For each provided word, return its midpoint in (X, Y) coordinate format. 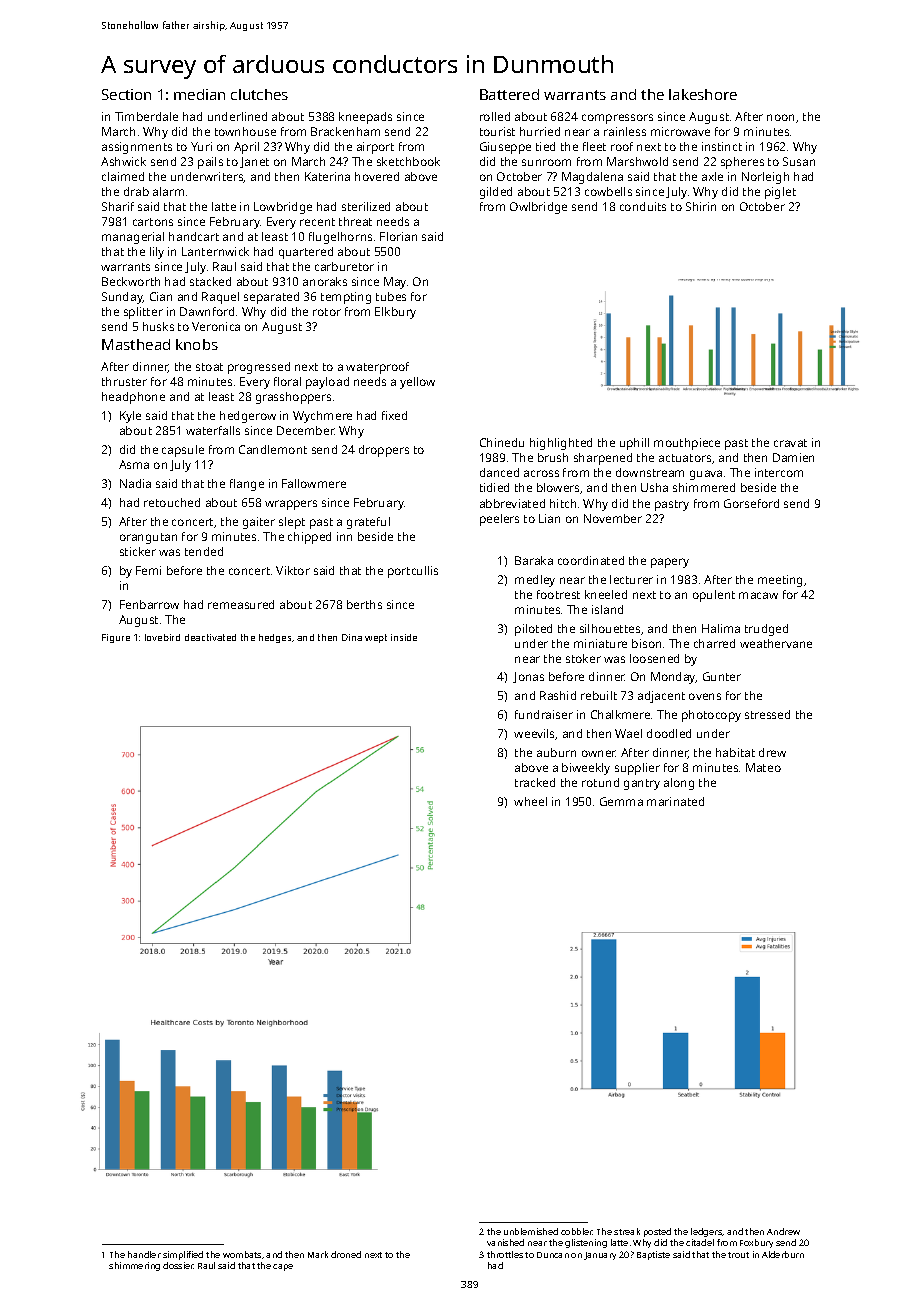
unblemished (531, 1231)
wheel (530, 801)
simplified (183, 1255)
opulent (714, 596)
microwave (680, 131)
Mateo (763, 767)
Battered (509, 94)
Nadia (135, 483)
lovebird (162, 637)
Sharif (118, 206)
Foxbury (756, 1243)
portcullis (413, 572)
